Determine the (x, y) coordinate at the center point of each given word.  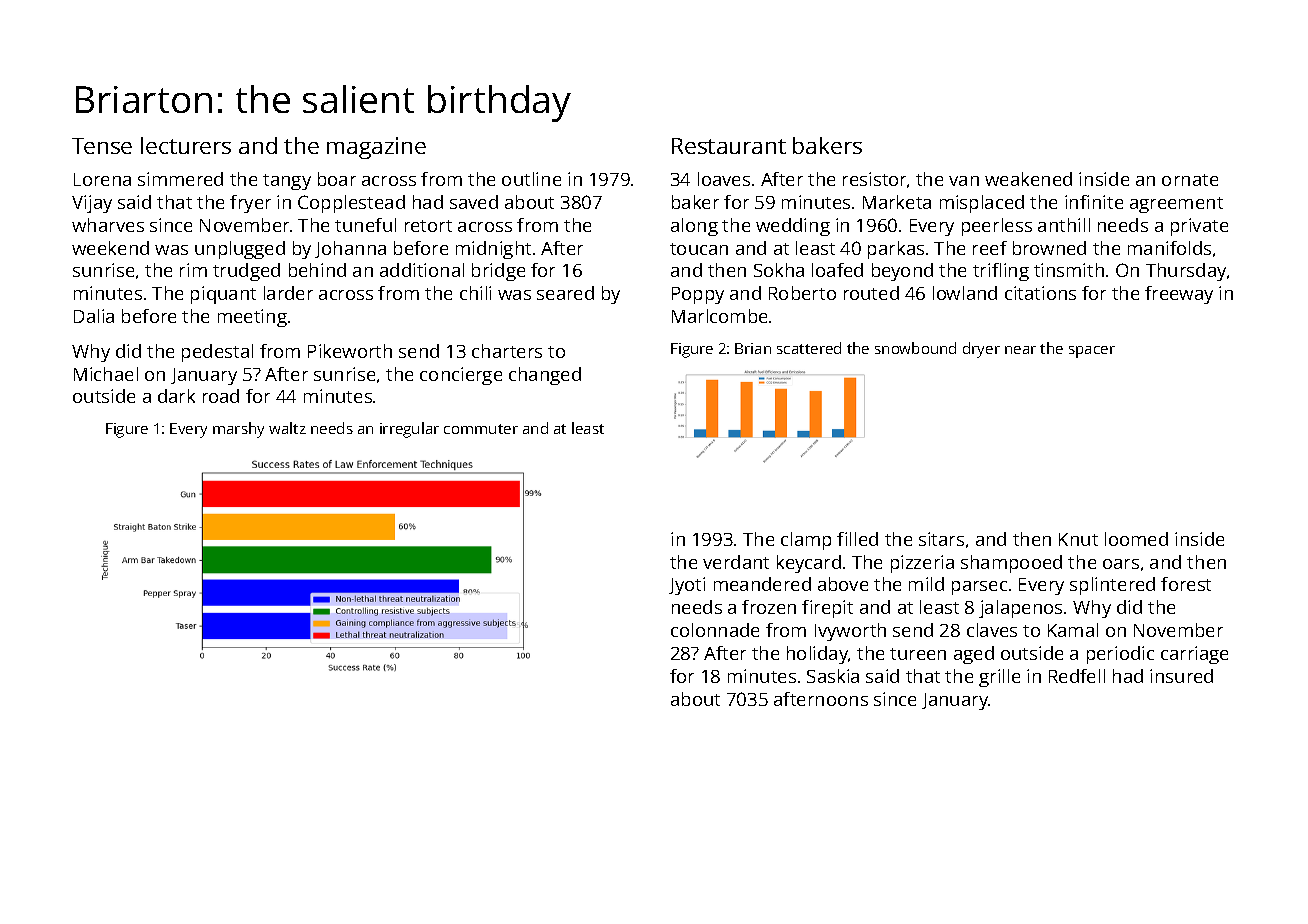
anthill (1064, 225)
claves (992, 630)
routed (871, 293)
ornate (1190, 180)
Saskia (833, 676)
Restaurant (729, 146)
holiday (818, 655)
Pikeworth (350, 351)
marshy (238, 430)
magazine (376, 148)
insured (1181, 676)
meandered (762, 584)
